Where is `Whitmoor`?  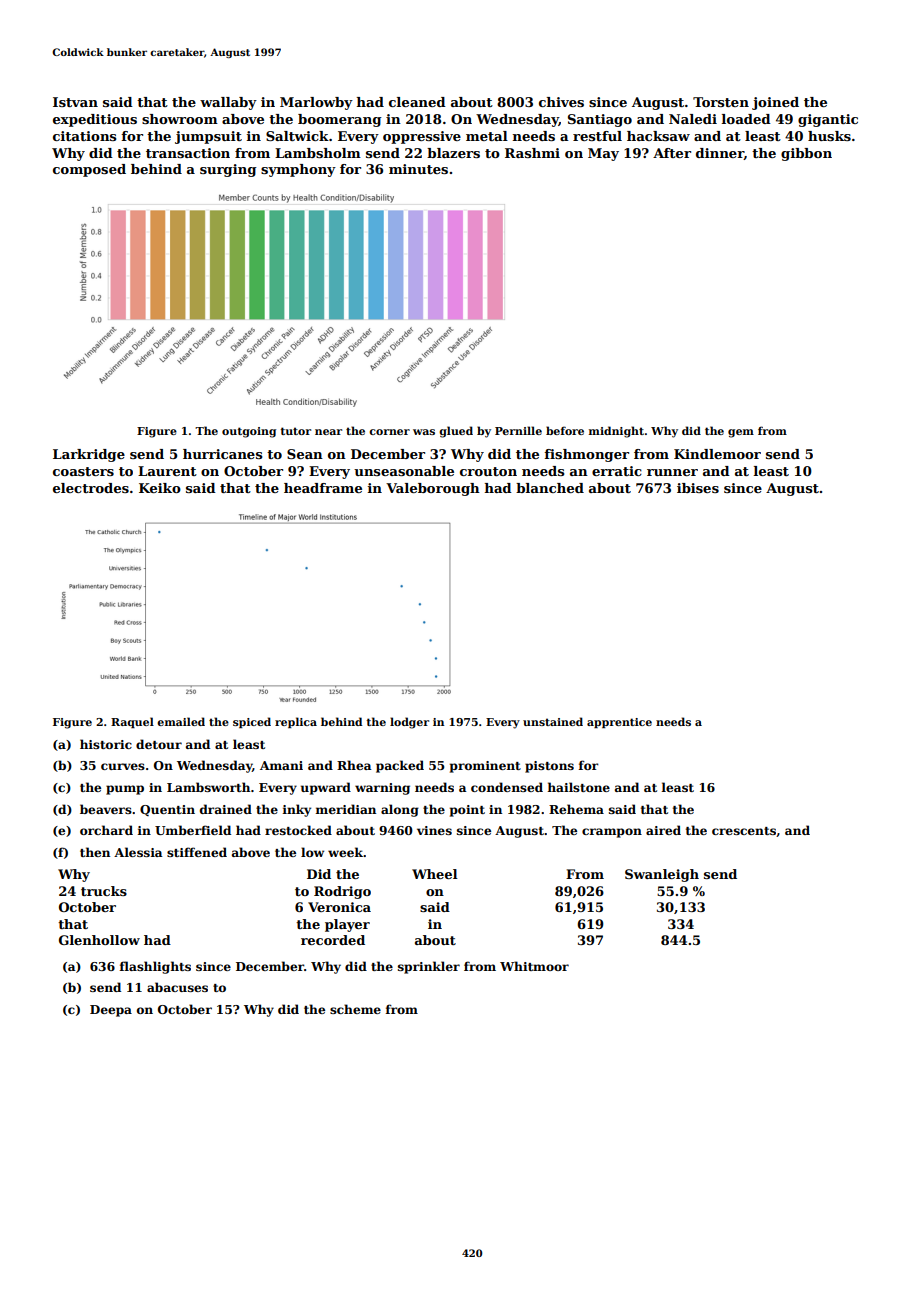 Whitmoor is located at coordinates (534, 966).
